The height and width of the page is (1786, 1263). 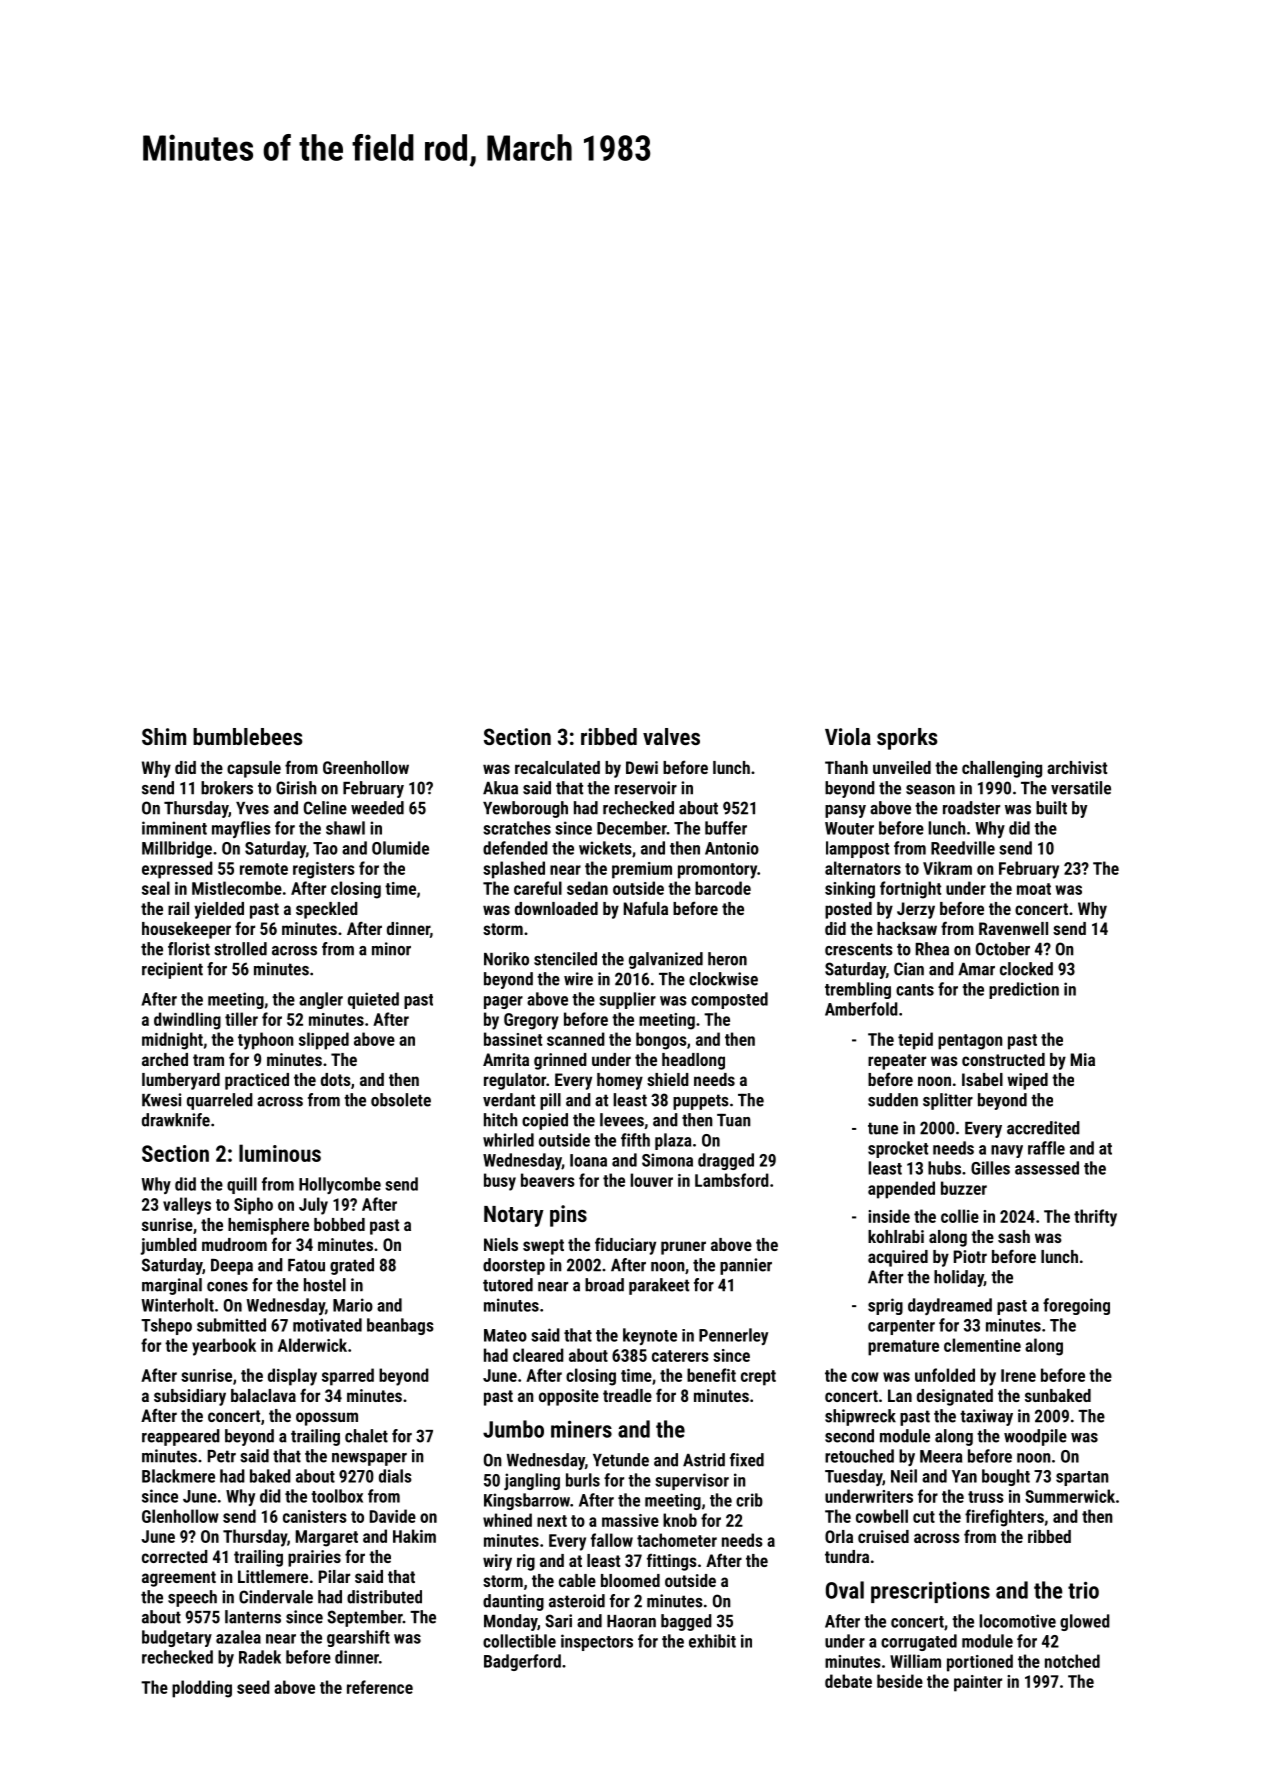 I want to click on seal, so click(x=156, y=888).
